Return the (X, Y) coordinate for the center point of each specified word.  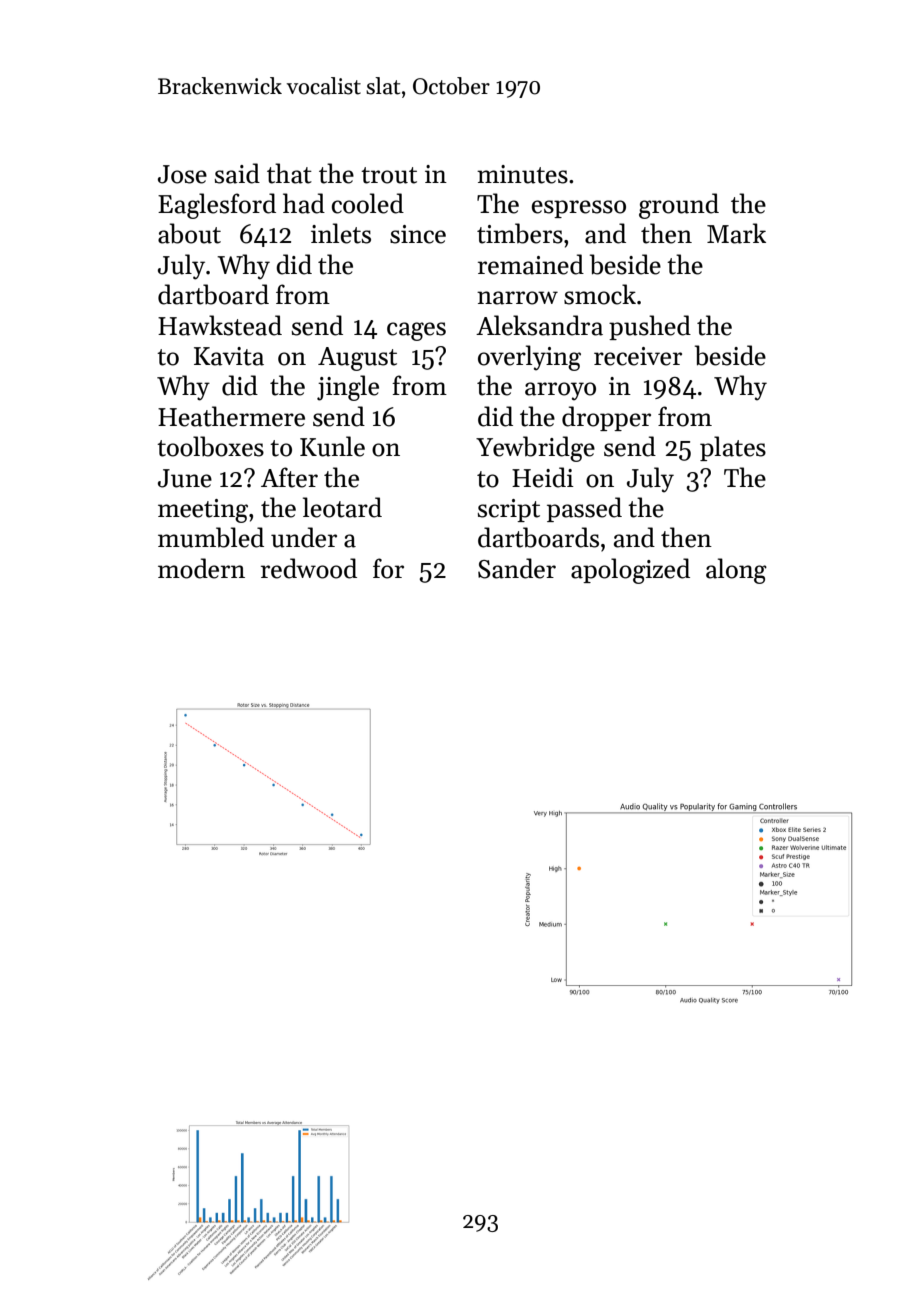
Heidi (543, 477)
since (418, 234)
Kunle (332, 446)
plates (733, 448)
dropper (606, 418)
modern (201, 568)
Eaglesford (217, 206)
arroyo (560, 391)
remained (531, 264)
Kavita (229, 356)
